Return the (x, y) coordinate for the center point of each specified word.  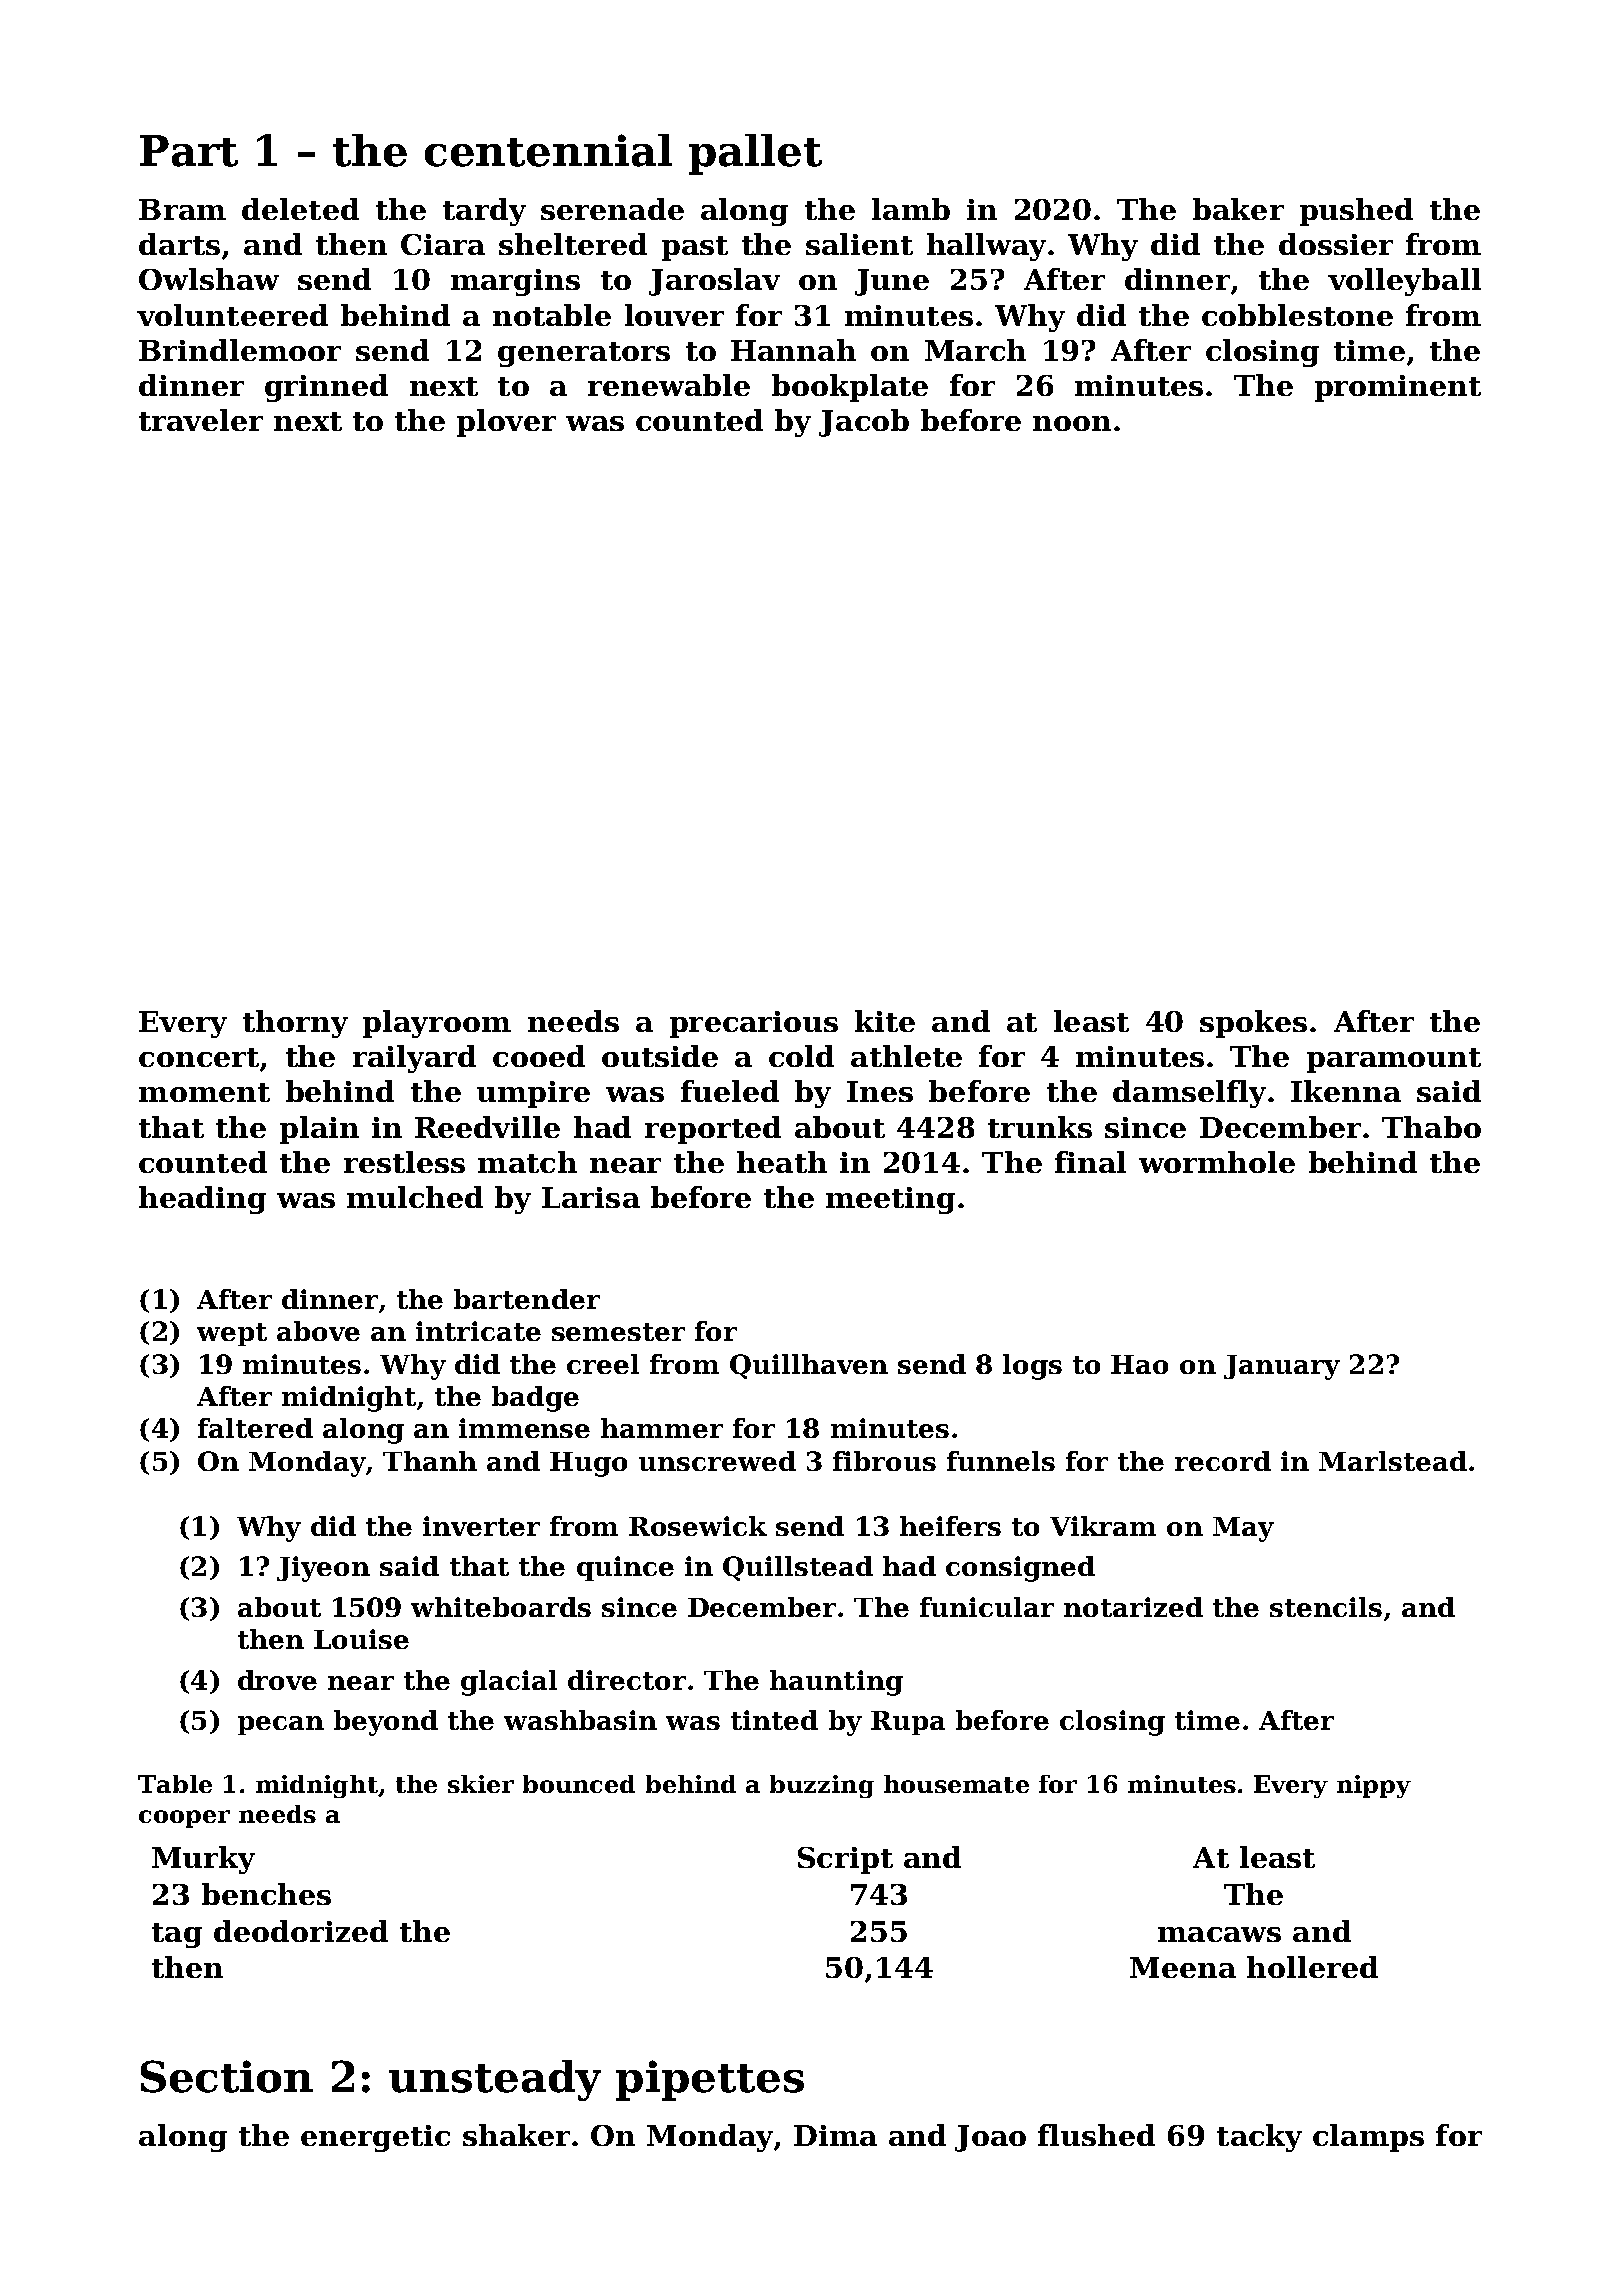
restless (404, 1162)
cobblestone (1297, 315)
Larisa (591, 1197)
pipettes (710, 2080)
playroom (437, 1024)
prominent (1398, 388)
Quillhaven (809, 1366)
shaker (516, 2135)
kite (885, 1021)
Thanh (430, 1461)
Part (189, 151)
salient (859, 244)
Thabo (1431, 1127)
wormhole (1217, 1162)
